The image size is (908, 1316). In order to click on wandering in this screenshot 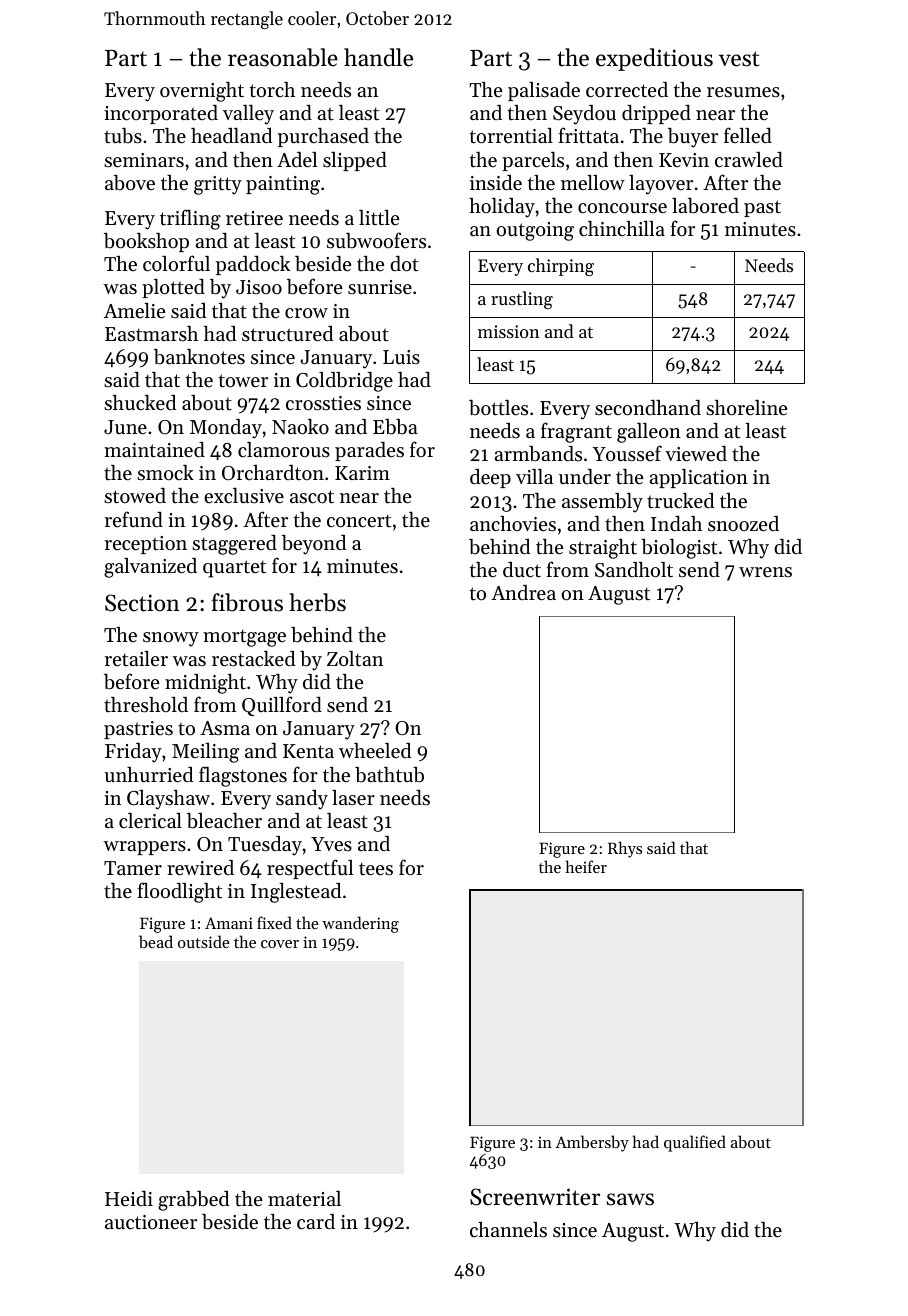, I will do `click(360, 924)`.
